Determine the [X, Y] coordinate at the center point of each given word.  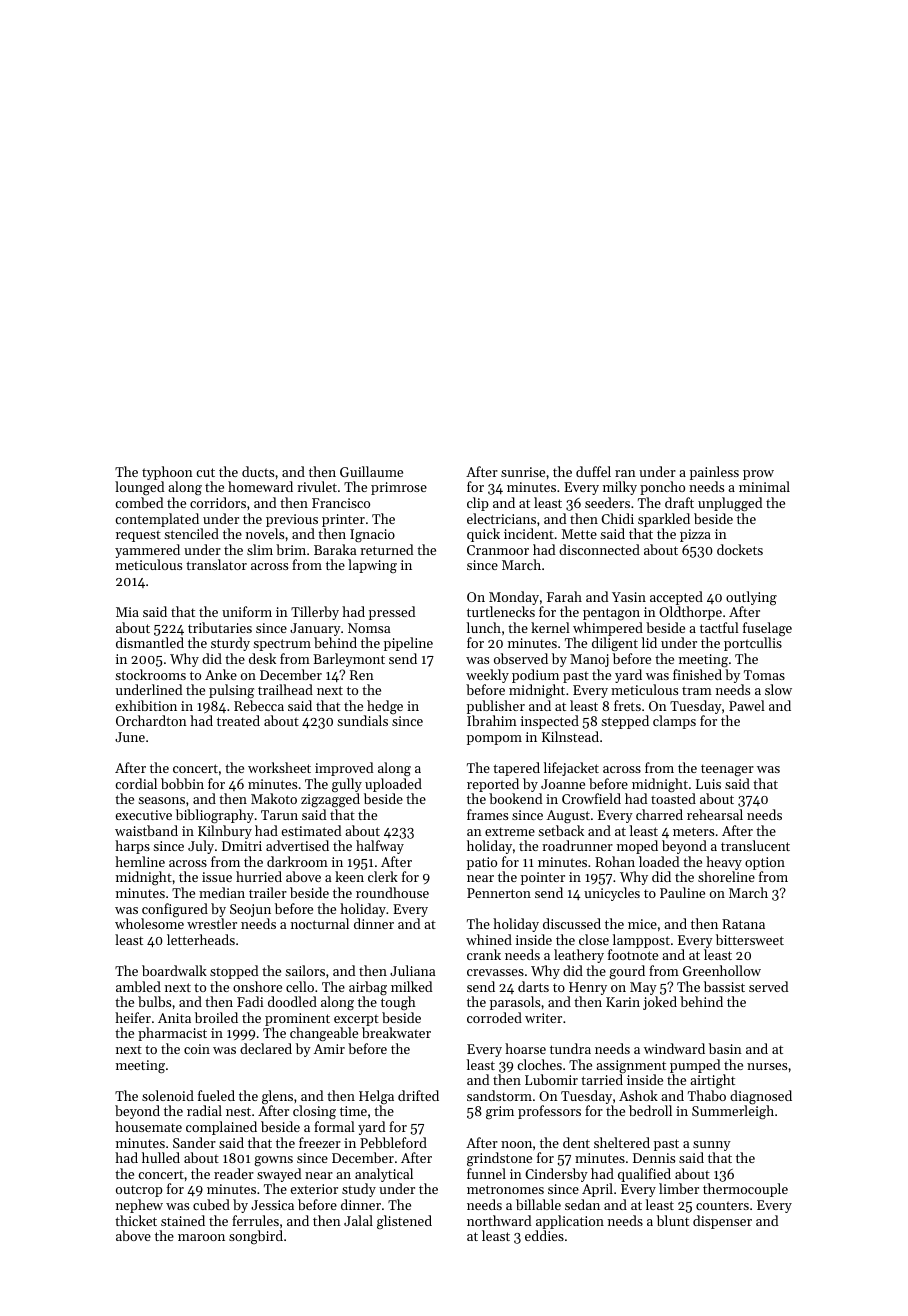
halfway [380, 847]
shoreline [726, 876]
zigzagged [330, 800]
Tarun [279, 815]
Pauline [682, 892]
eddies [544, 1235]
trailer [268, 892]
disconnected [599, 549]
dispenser [722, 1222]
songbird [256, 1237]
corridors [218, 502]
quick [483, 535]
